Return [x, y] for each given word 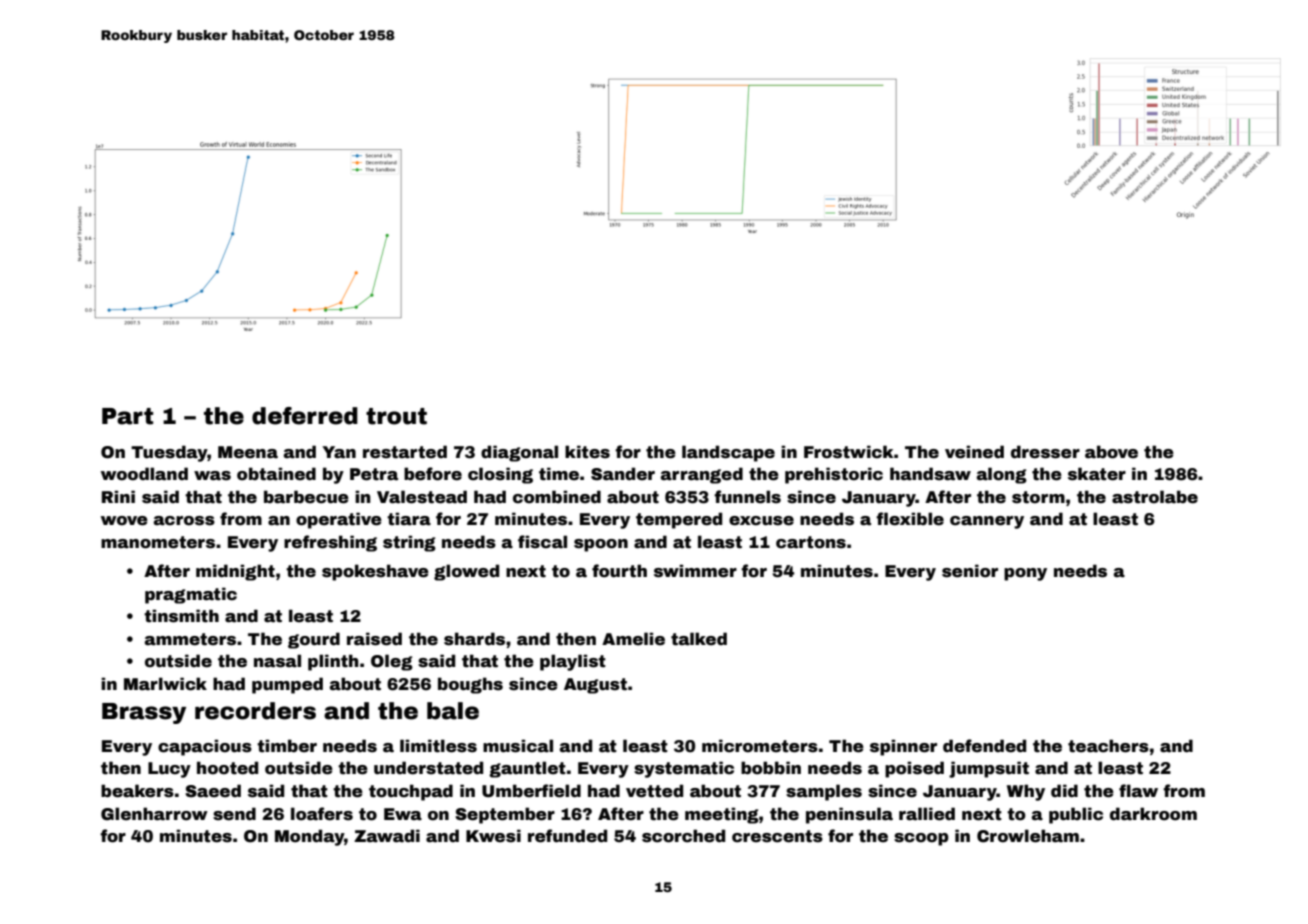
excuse [761, 521]
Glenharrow [154, 814]
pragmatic [191, 595]
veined [974, 452]
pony [1025, 574]
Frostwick [849, 452]
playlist [573, 662]
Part [127, 416]
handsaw [930, 474]
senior [970, 571]
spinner [903, 747]
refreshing [330, 543]
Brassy [144, 713]
